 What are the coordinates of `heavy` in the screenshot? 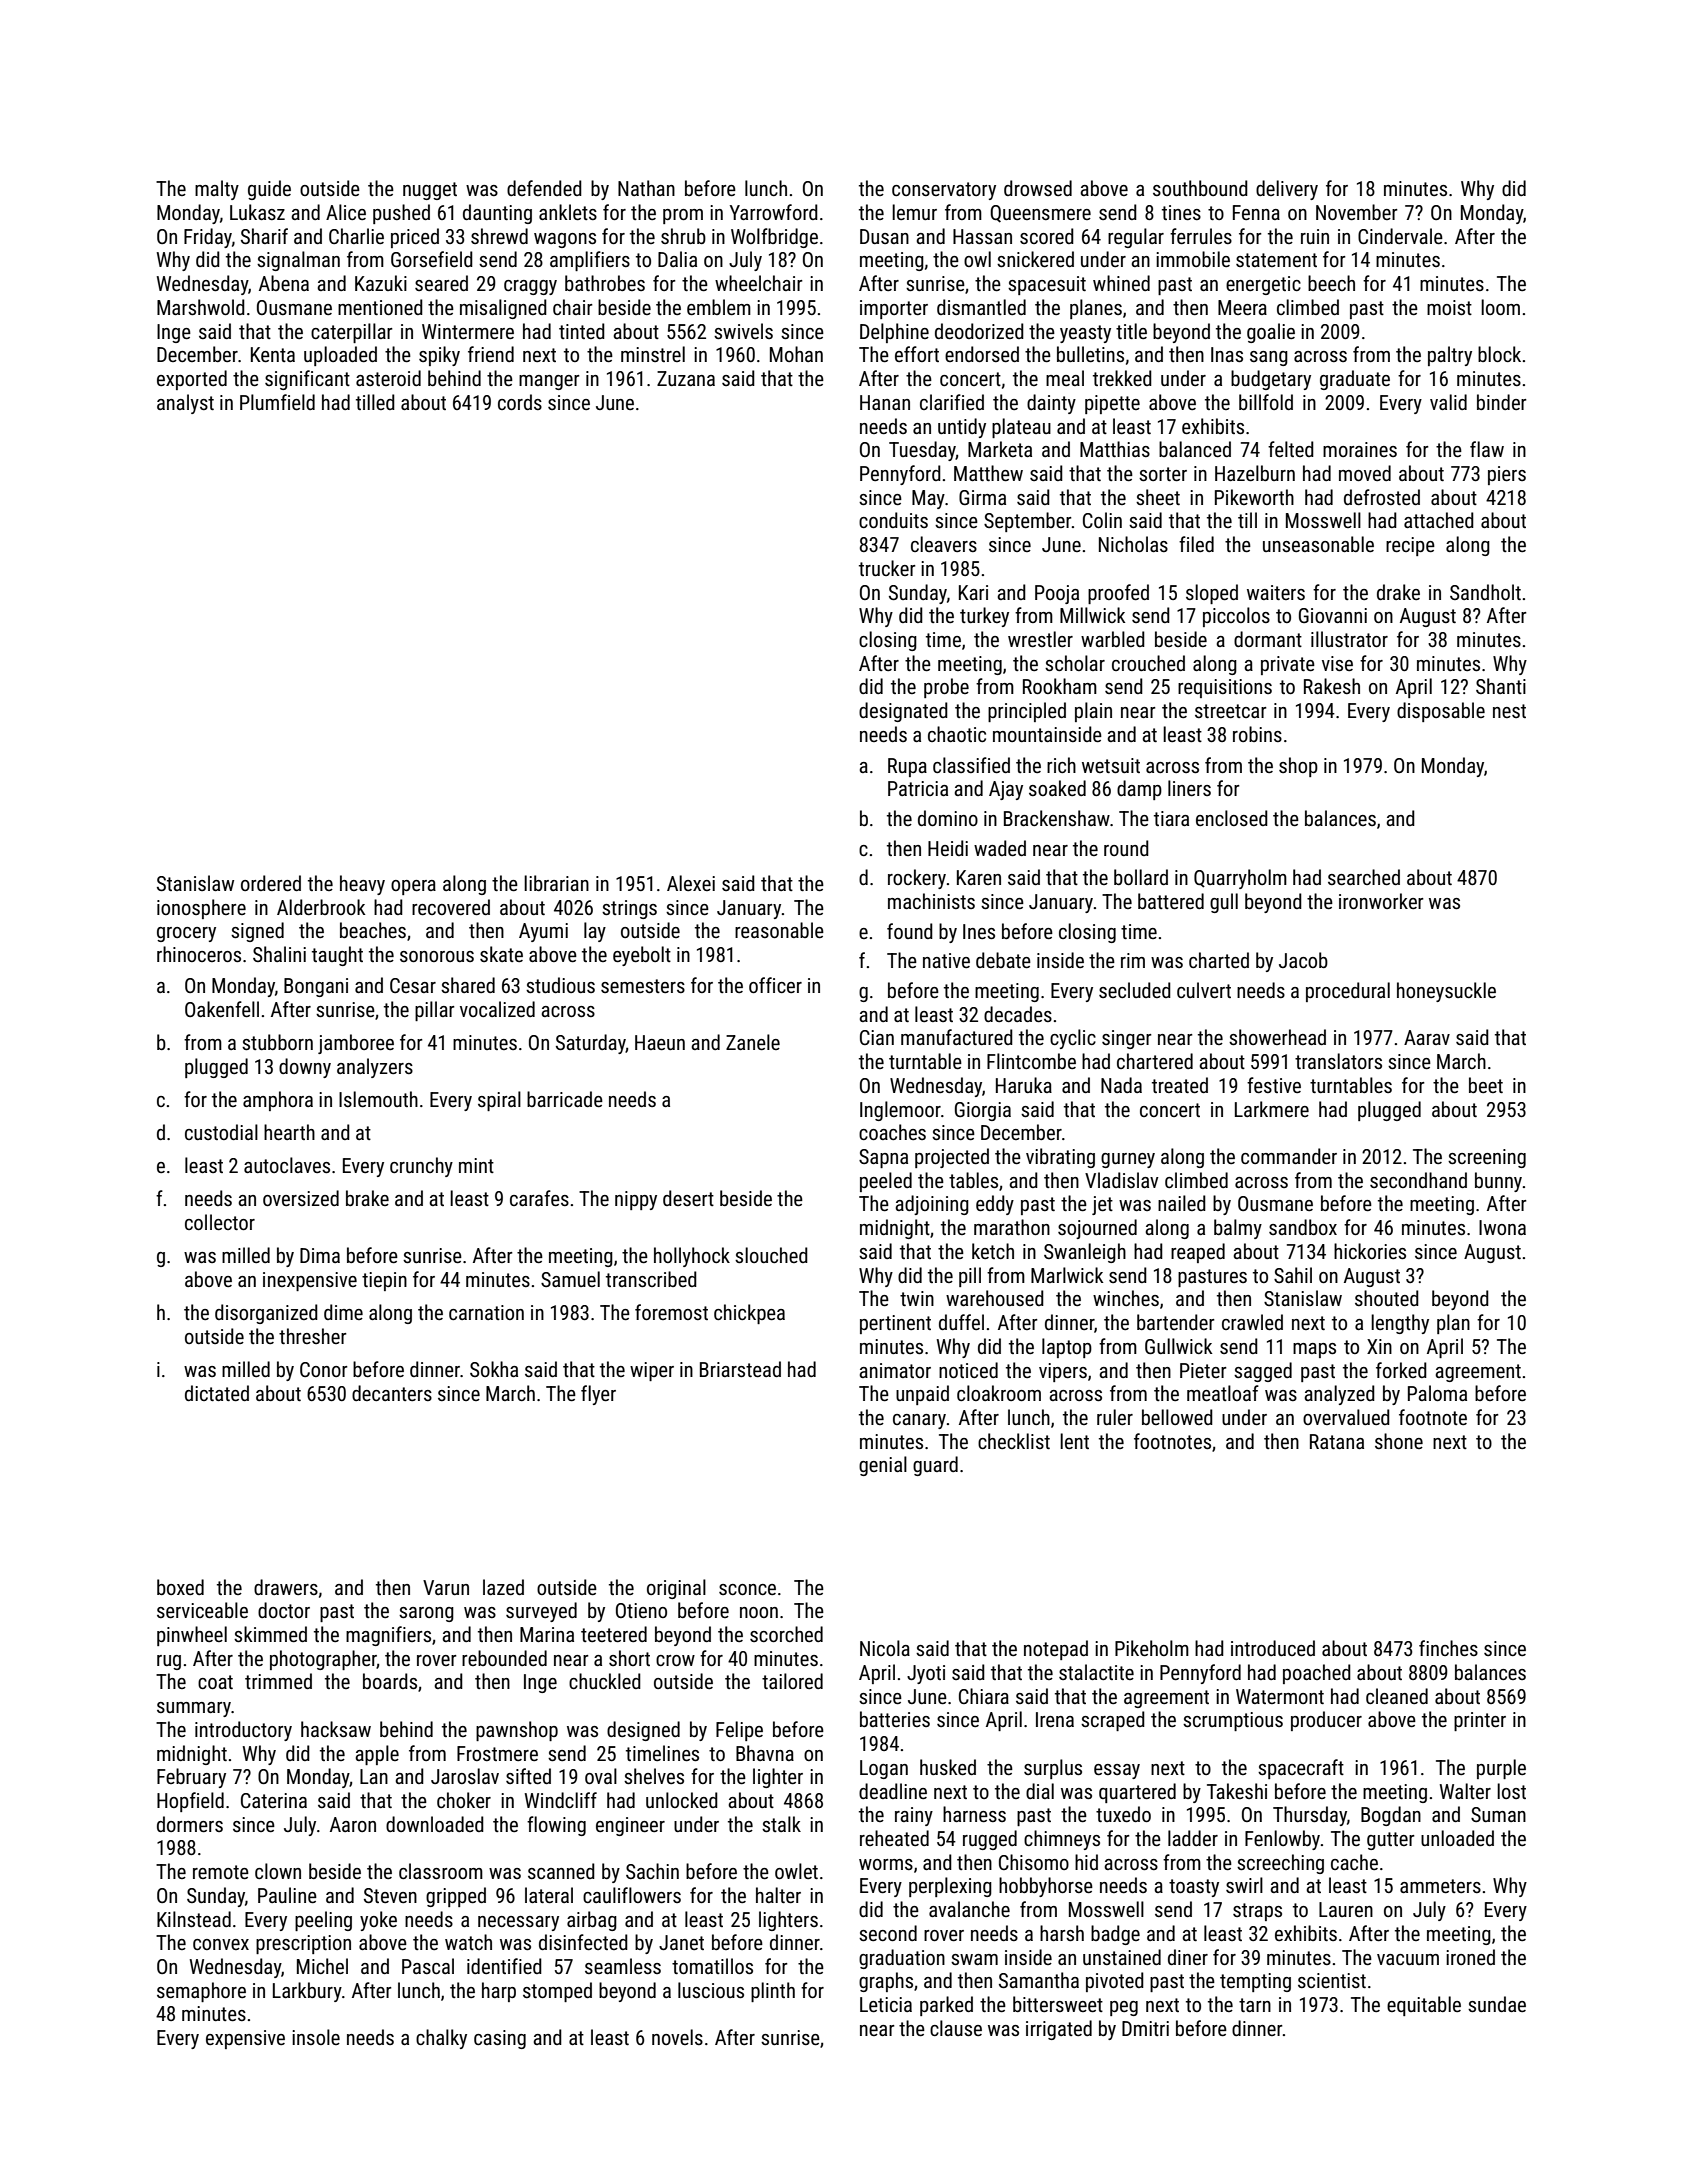 It's located at (362, 885).
